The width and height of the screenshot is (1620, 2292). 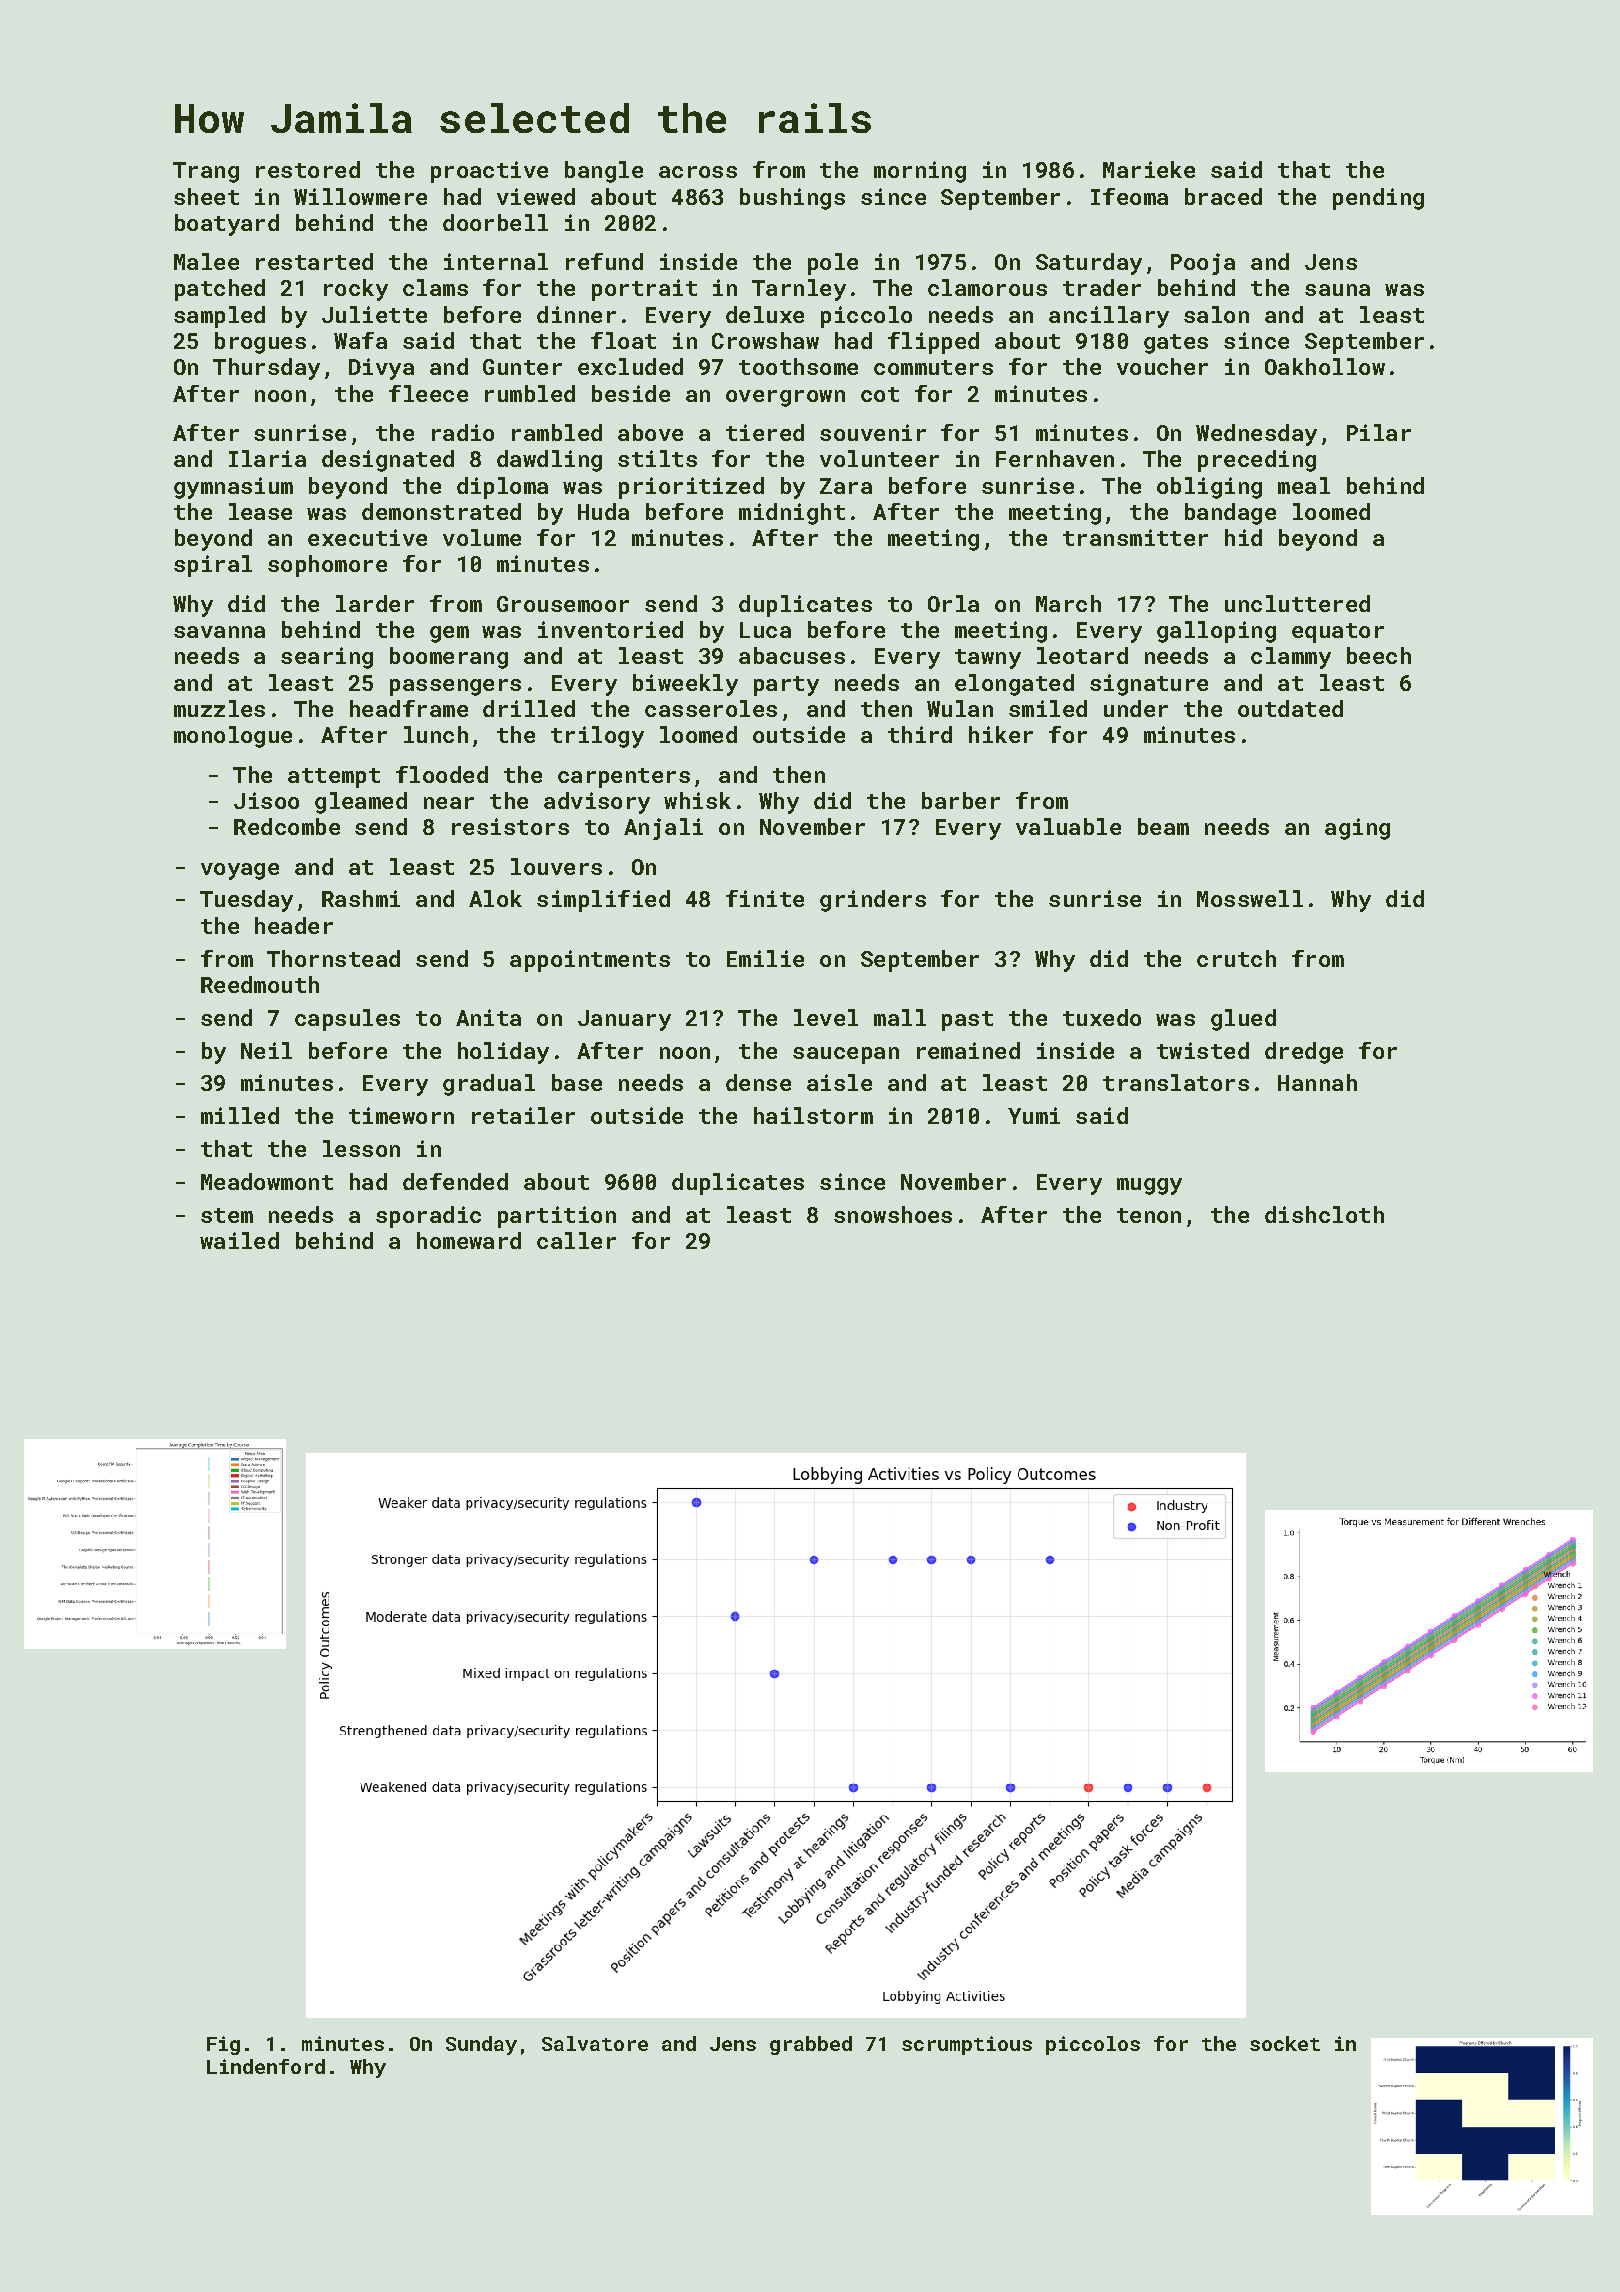 I want to click on Lindenford, so click(x=266, y=2066).
